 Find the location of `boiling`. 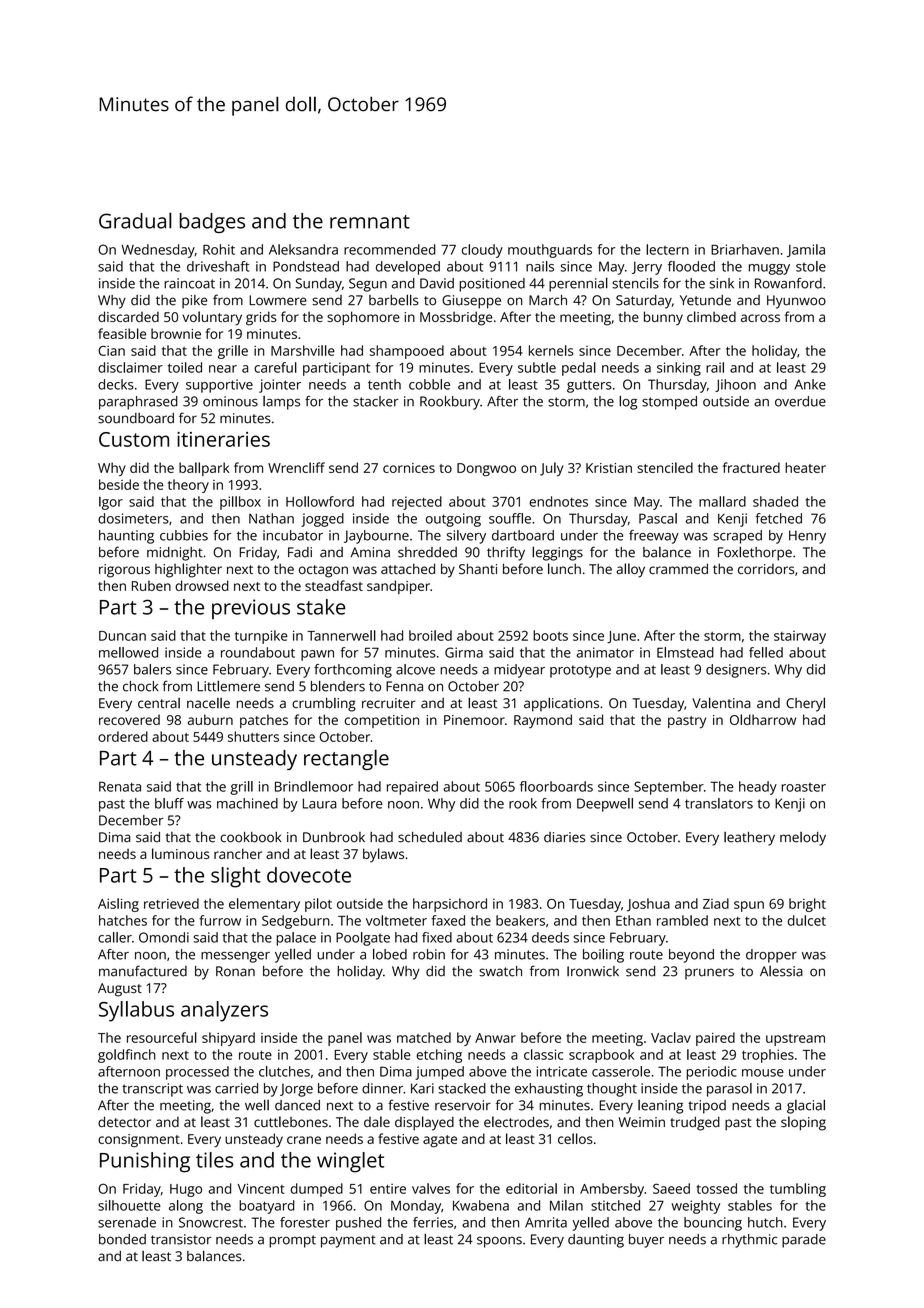

boiling is located at coordinates (603, 955).
